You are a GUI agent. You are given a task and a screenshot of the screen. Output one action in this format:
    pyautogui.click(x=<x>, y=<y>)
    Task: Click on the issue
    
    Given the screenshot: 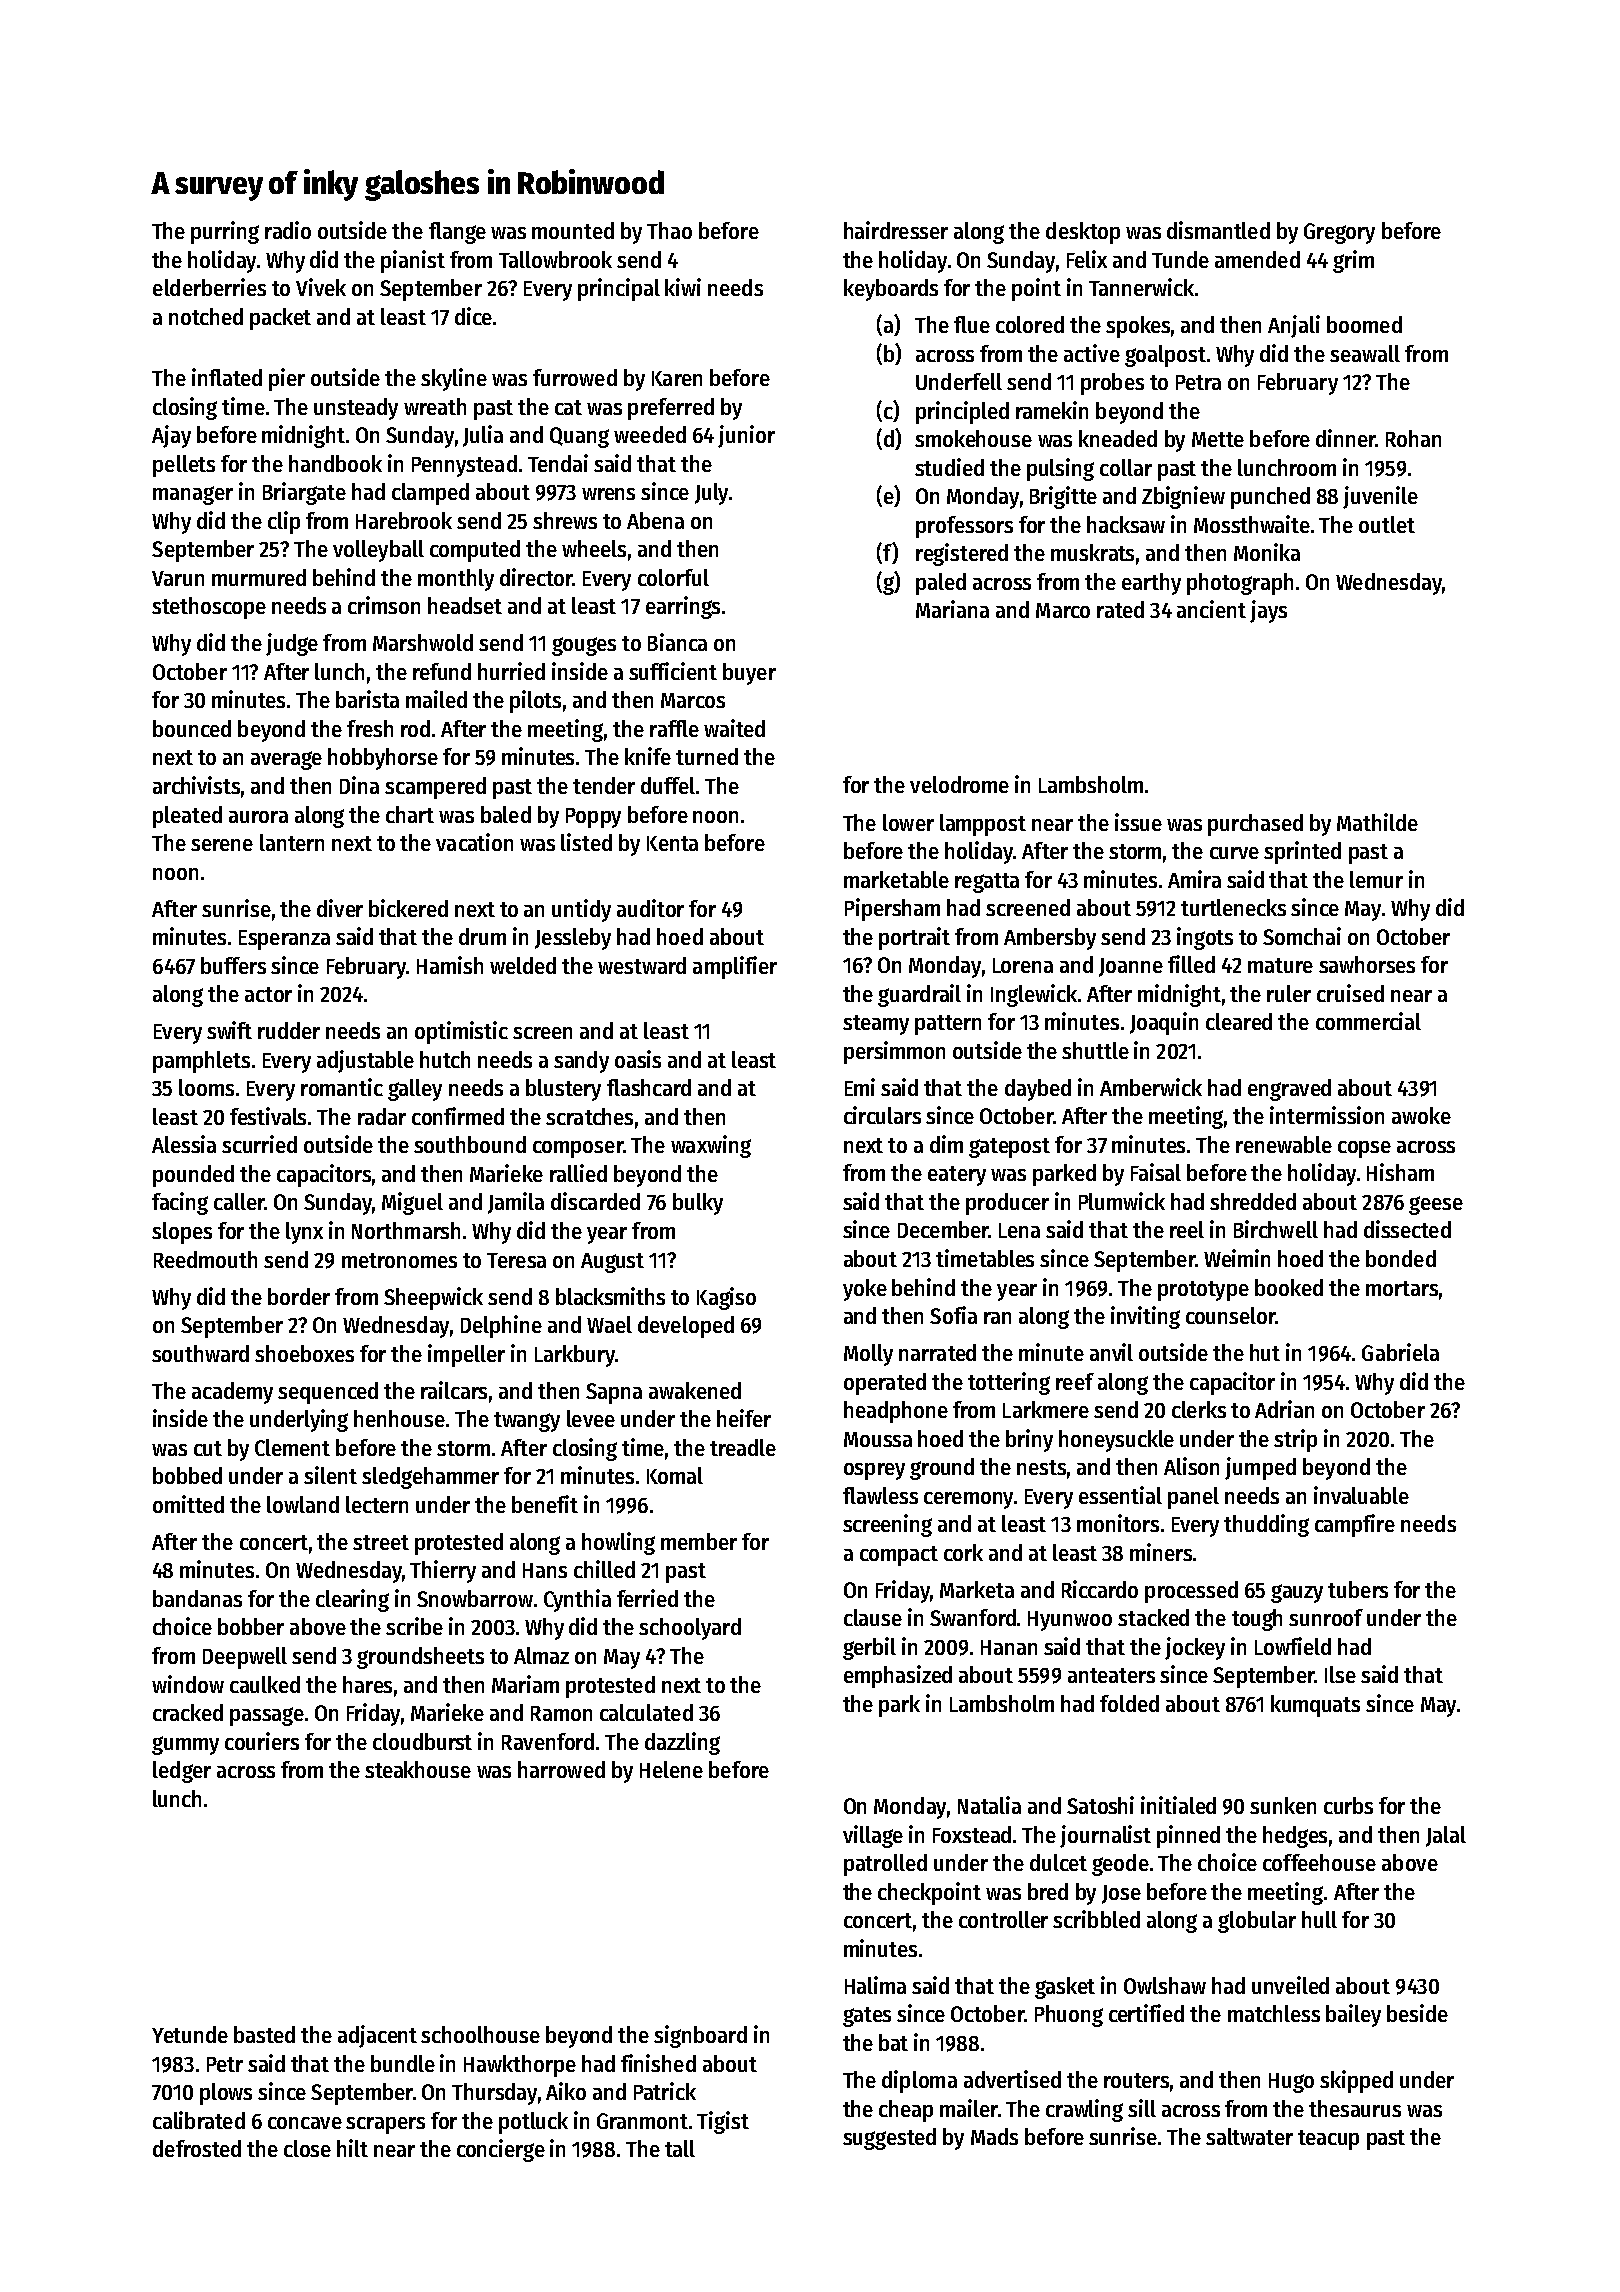 What is the action you would take?
    pyautogui.click(x=1138, y=822)
